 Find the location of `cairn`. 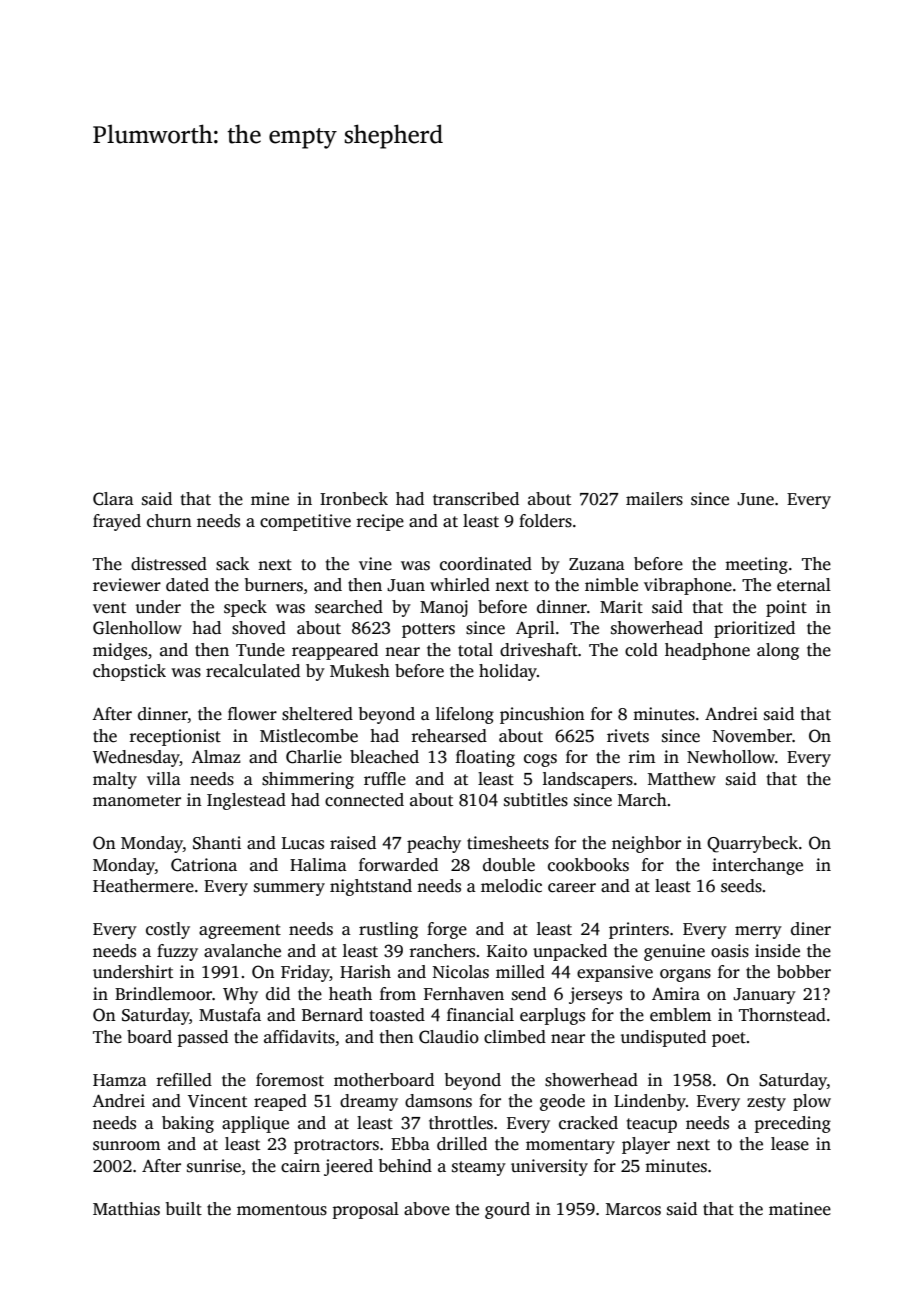

cairn is located at coordinates (300, 1166).
